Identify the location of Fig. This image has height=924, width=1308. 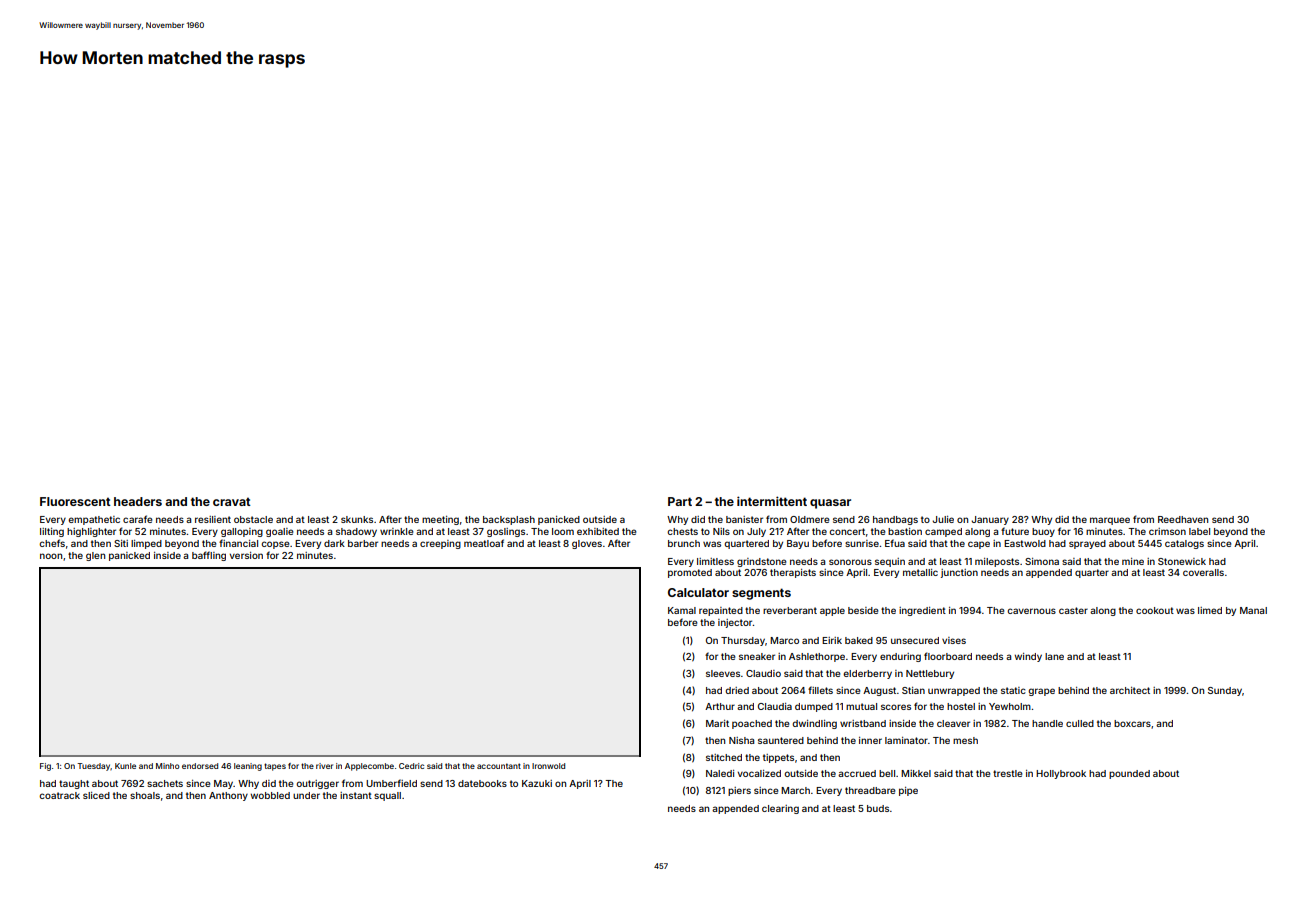
(45, 767).
